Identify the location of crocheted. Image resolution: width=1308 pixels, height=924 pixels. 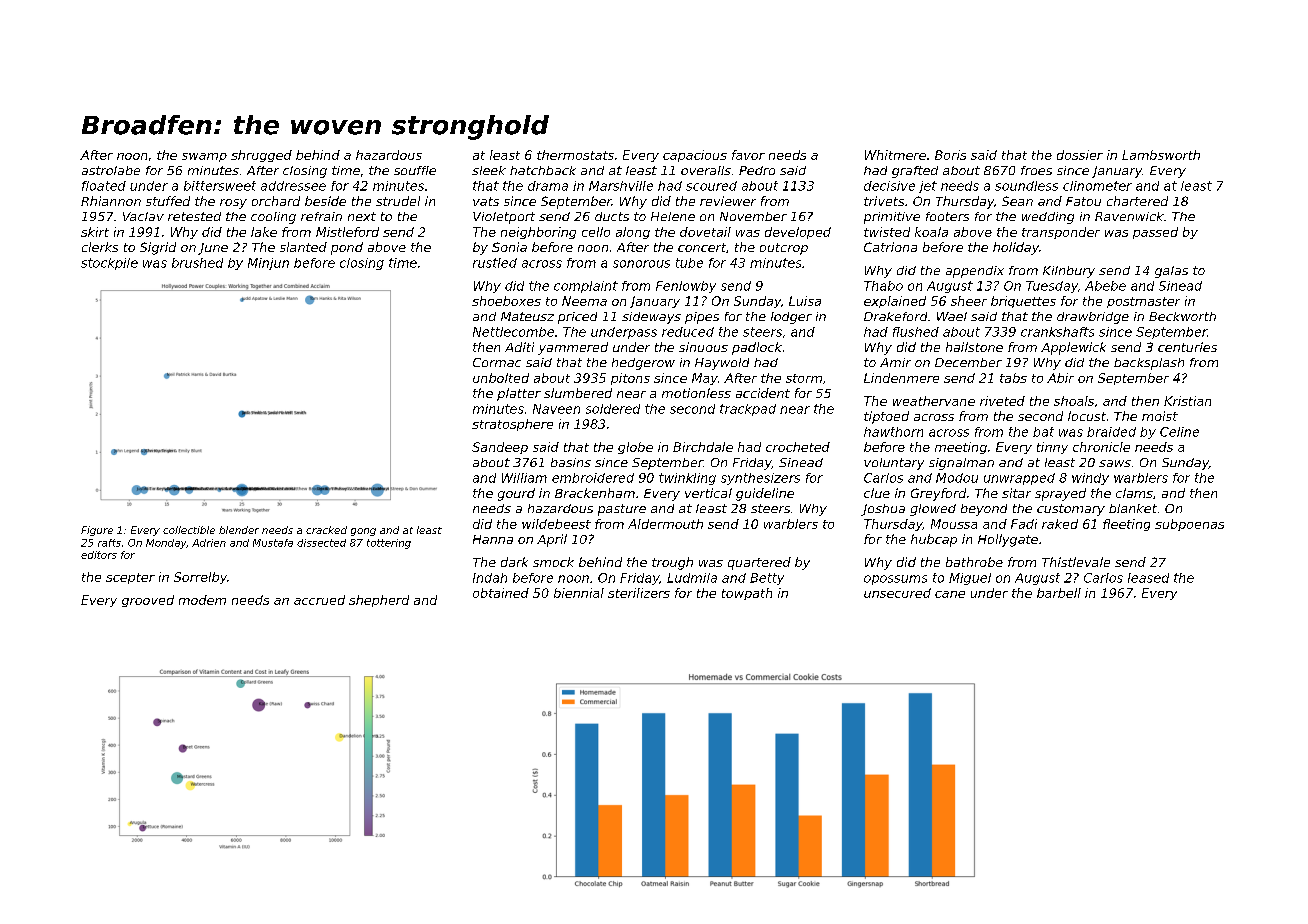
(798, 447).
